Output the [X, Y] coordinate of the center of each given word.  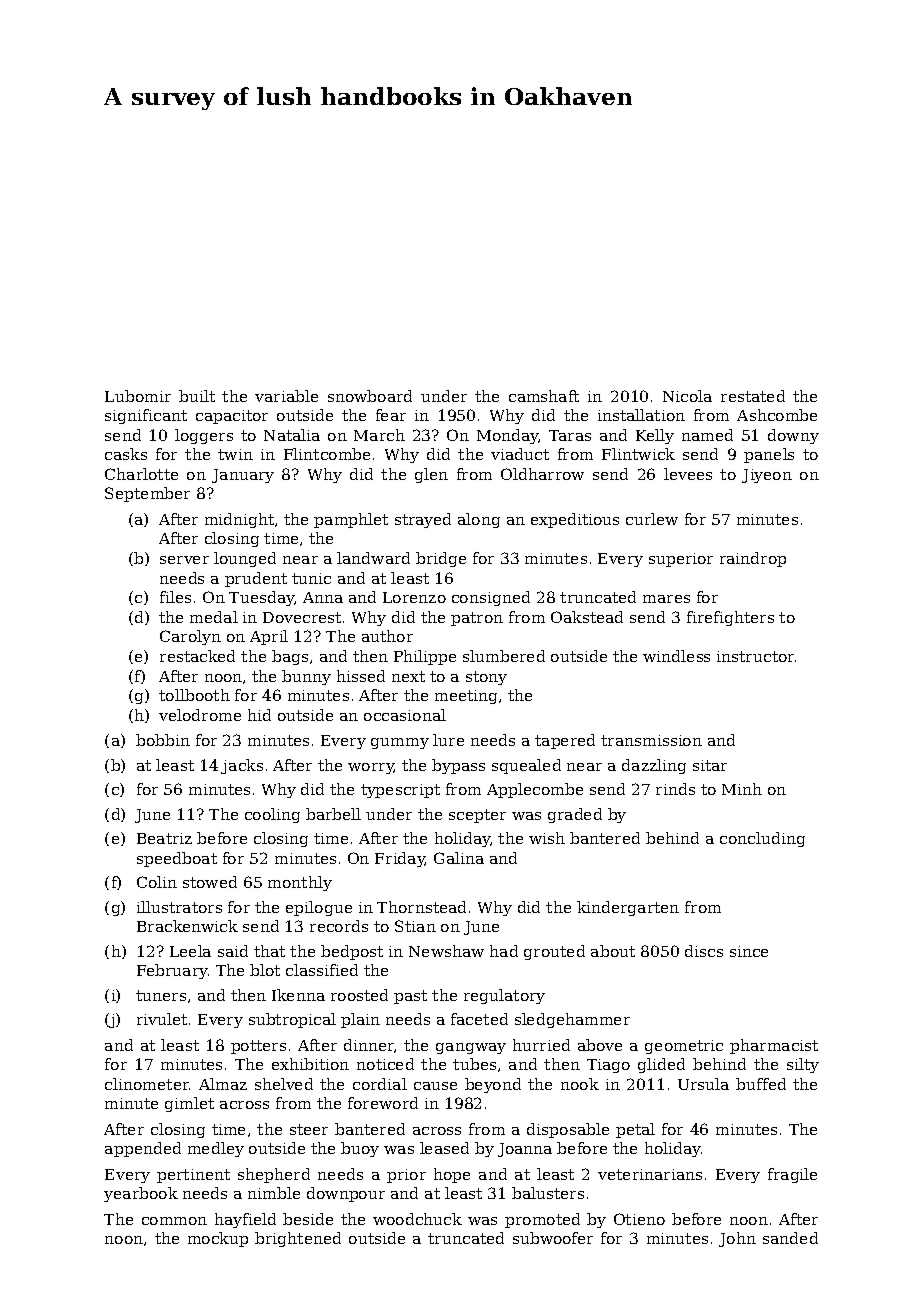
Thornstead [421, 907]
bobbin [163, 740]
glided [661, 1065]
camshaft [544, 396]
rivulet [162, 1019]
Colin [157, 882]
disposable [568, 1130]
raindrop [753, 559]
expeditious [575, 520]
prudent [256, 579]
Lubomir [138, 396]
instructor [755, 656]
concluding [762, 839]
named [707, 435]
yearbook [141, 1194]
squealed [526, 766]
